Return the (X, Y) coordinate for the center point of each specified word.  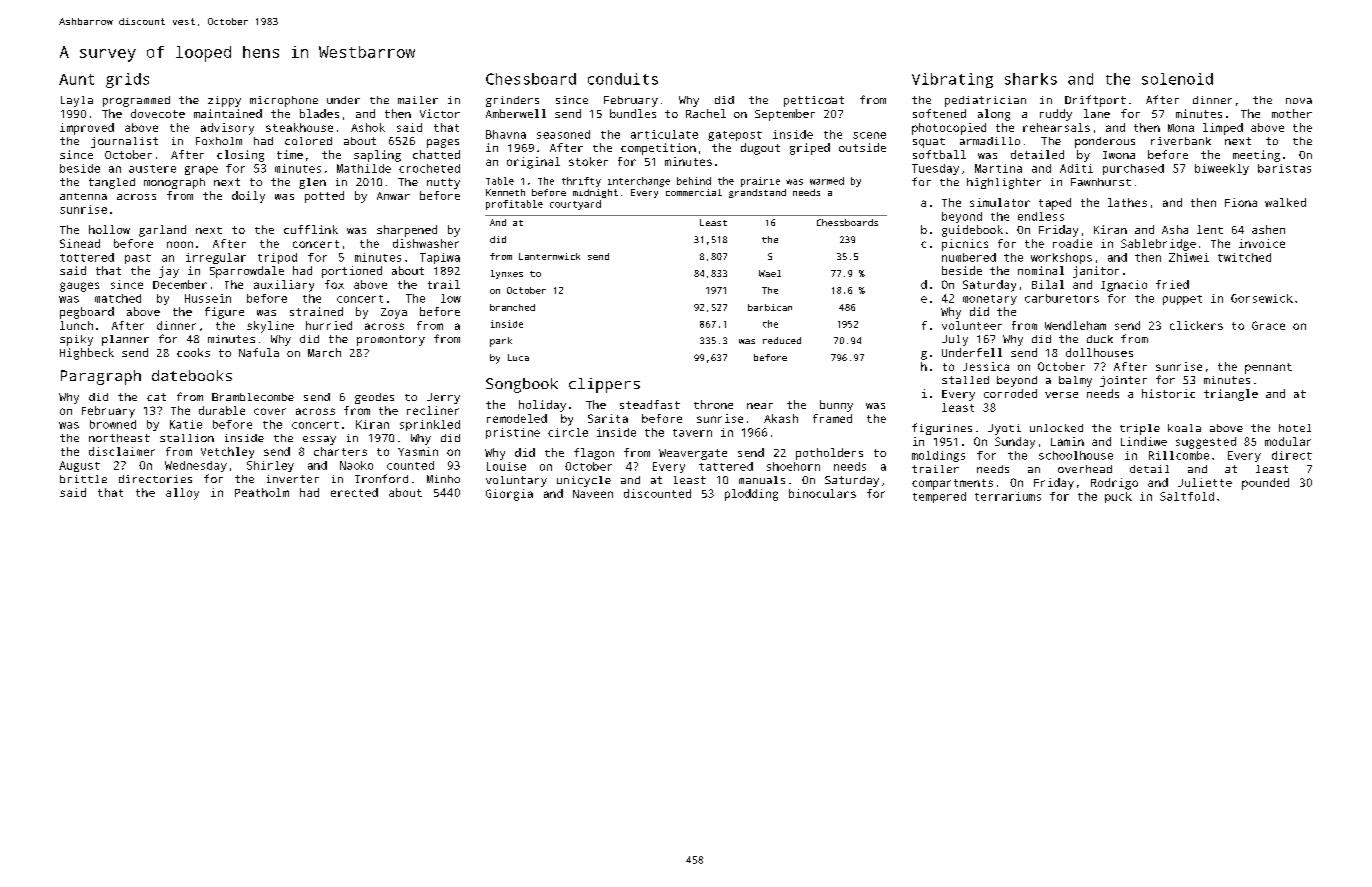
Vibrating (952, 80)
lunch (76, 325)
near (760, 406)
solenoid (1177, 79)
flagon (594, 454)
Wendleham (1075, 325)
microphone (284, 101)
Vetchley (227, 453)
